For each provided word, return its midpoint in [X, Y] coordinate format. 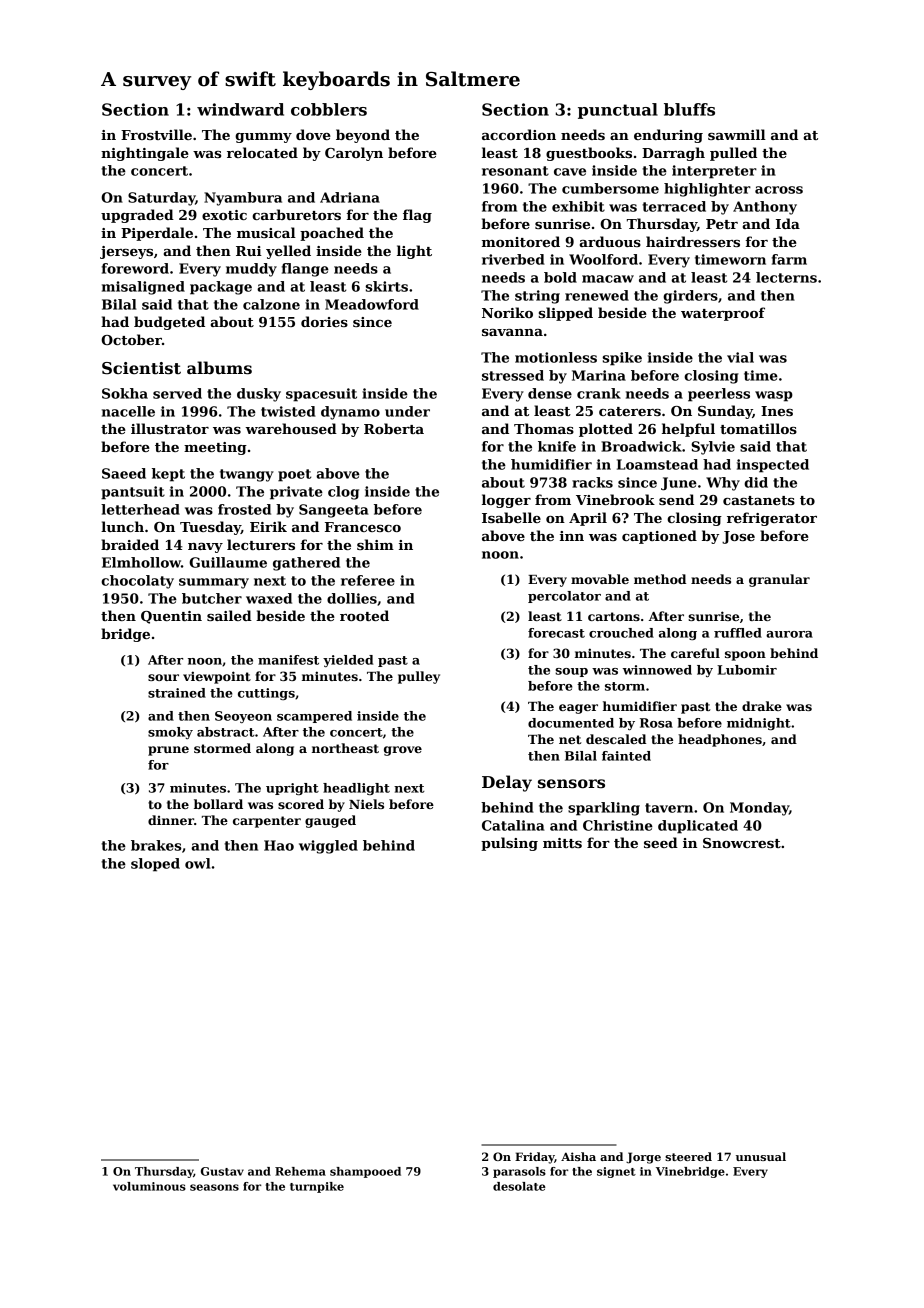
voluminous [149, 1186]
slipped [566, 314]
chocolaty [137, 582]
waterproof [723, 314]
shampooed [365, 1172]
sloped [155, 865]
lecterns [786, 277]
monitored [521, 241]
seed [661, 842]
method [660, 579]
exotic [224, 215]
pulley [419, 677]
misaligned [143, 288]
